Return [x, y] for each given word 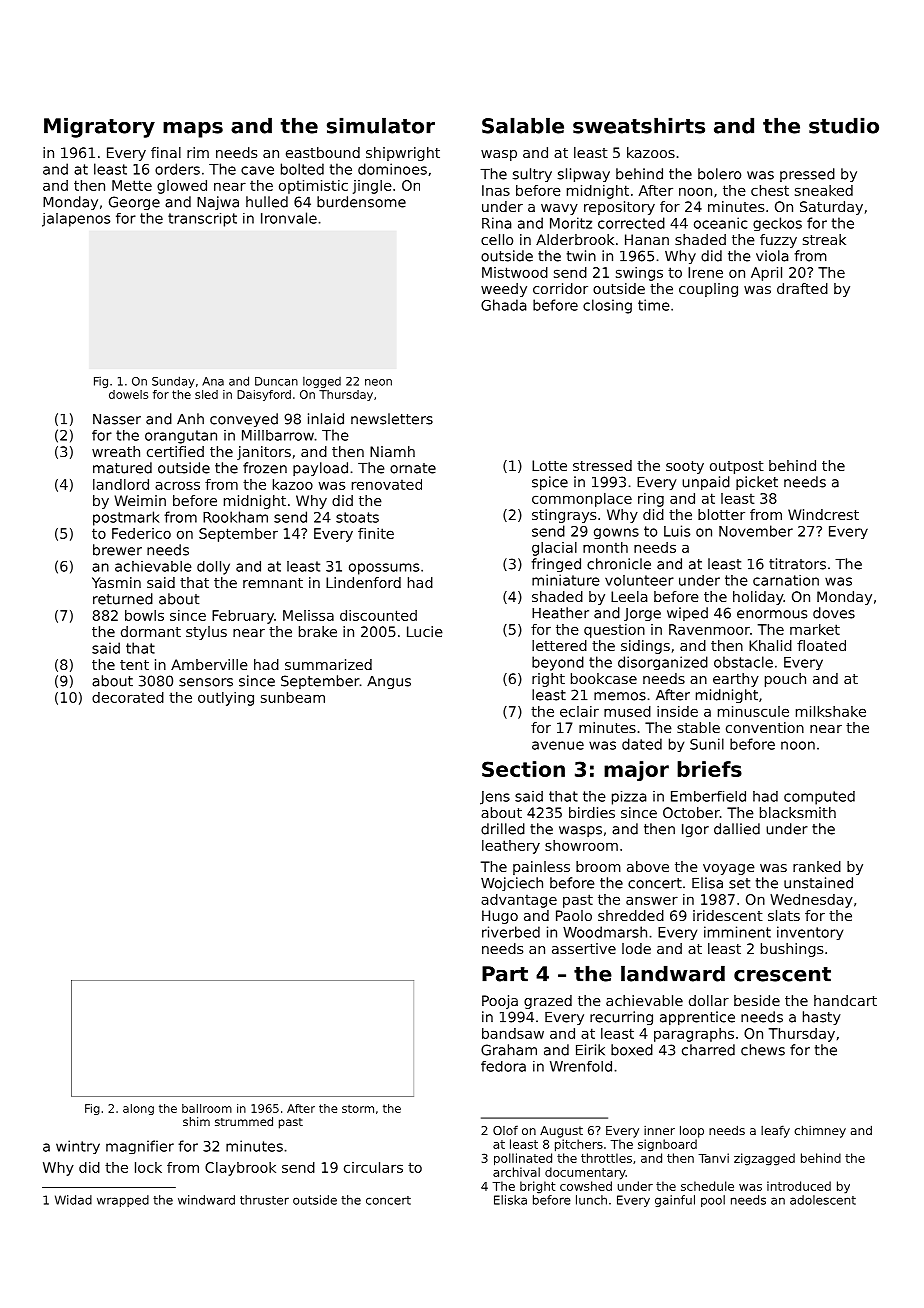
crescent [782, 974]
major [636, 771]
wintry [78, 1147]
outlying [226, 699]
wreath [116, 451]
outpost [737, 467]
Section [523, 769]
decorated [128, 697]
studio [844, 125]
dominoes [392, 169]
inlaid [326, 419]
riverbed [511, 932]
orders [177, 169]
